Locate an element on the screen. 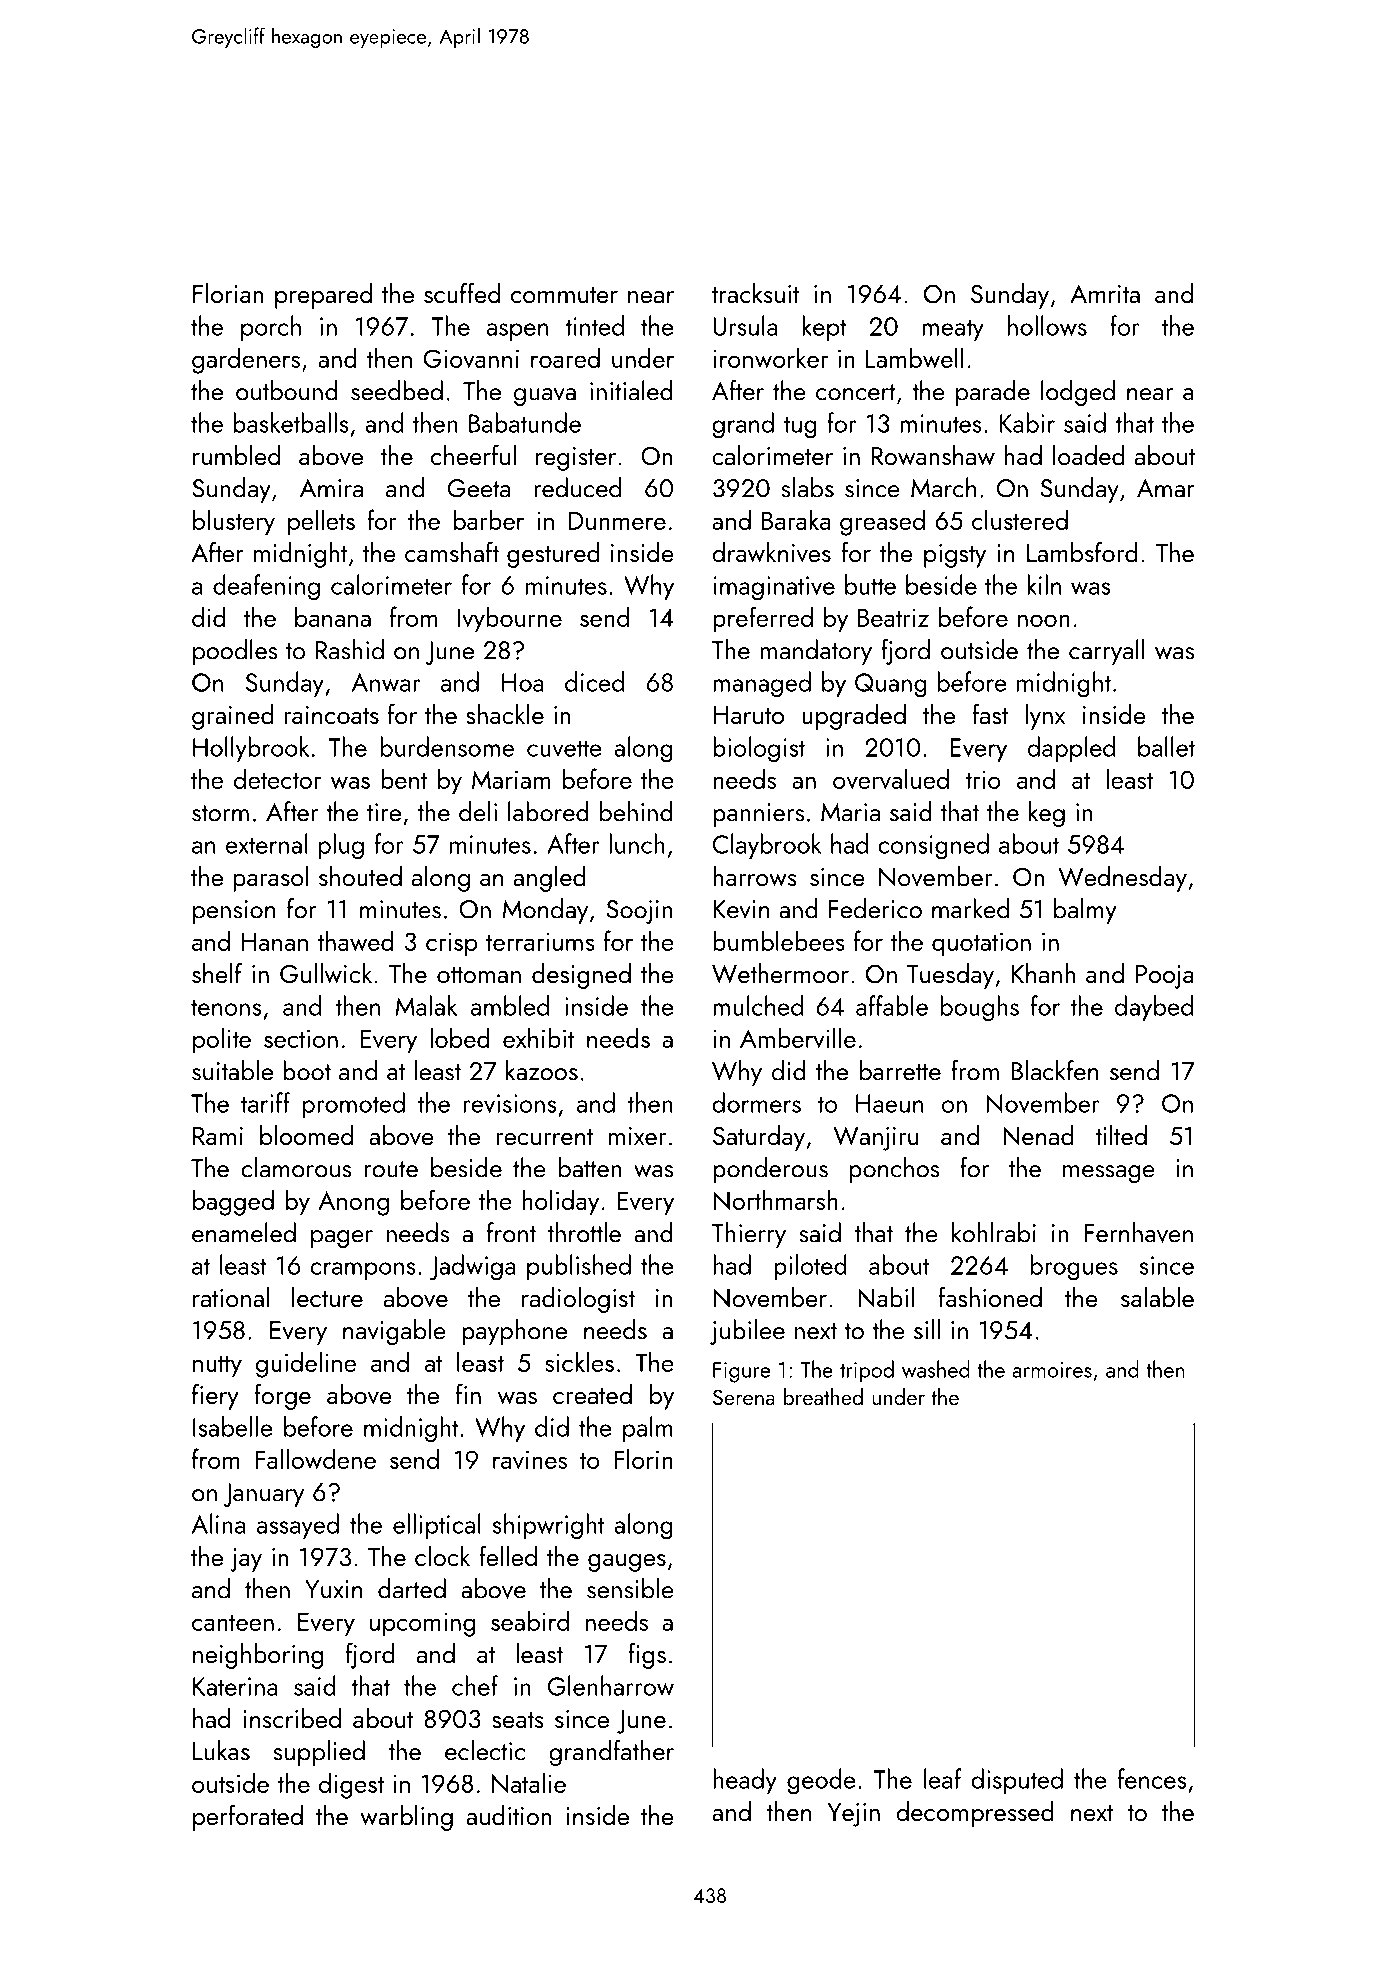 This screenshot has width=1386, height=1969. heady is located at coordinates (745, 1781).
